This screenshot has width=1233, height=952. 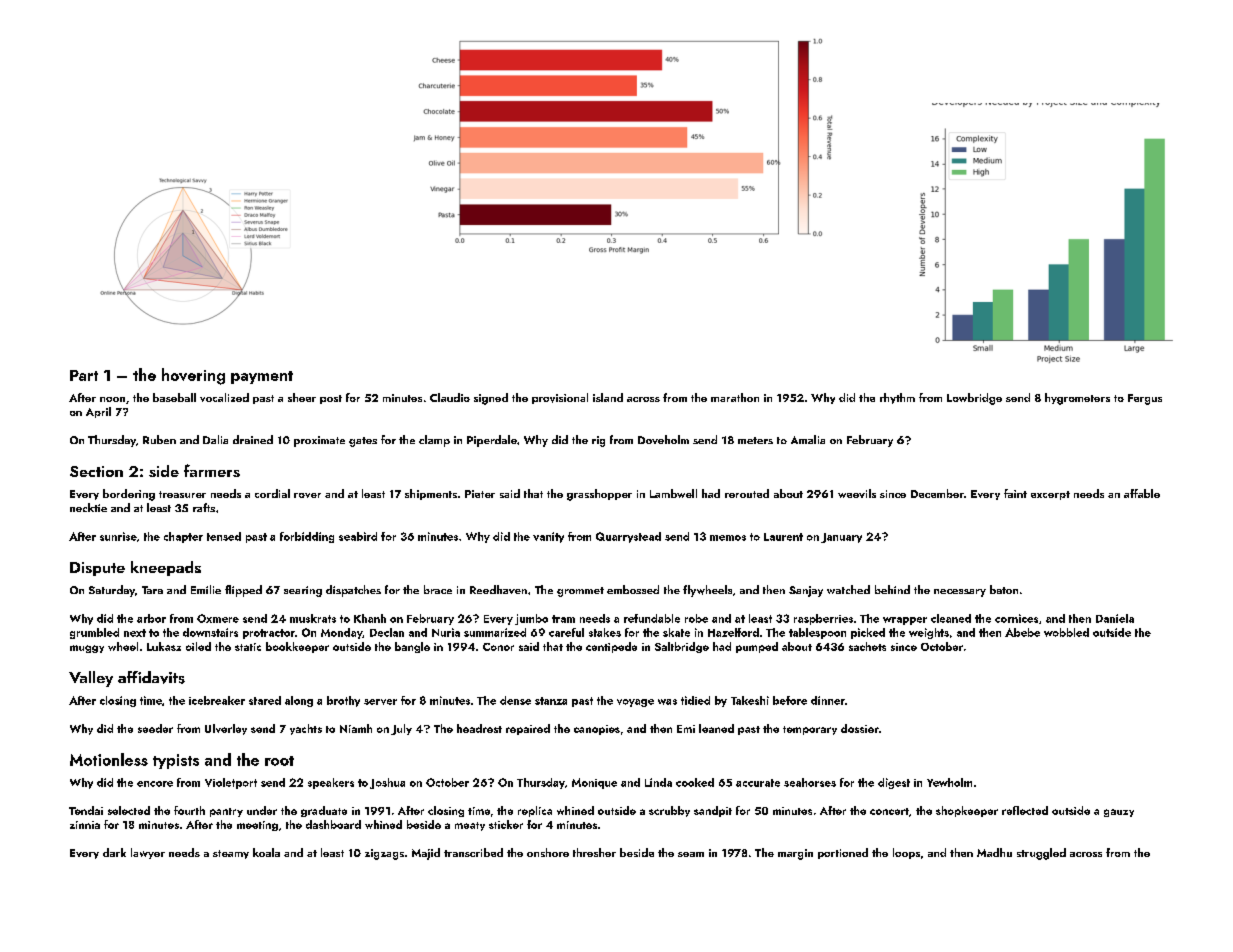 I want to click on Pieter, so click(x=480, y=494).
